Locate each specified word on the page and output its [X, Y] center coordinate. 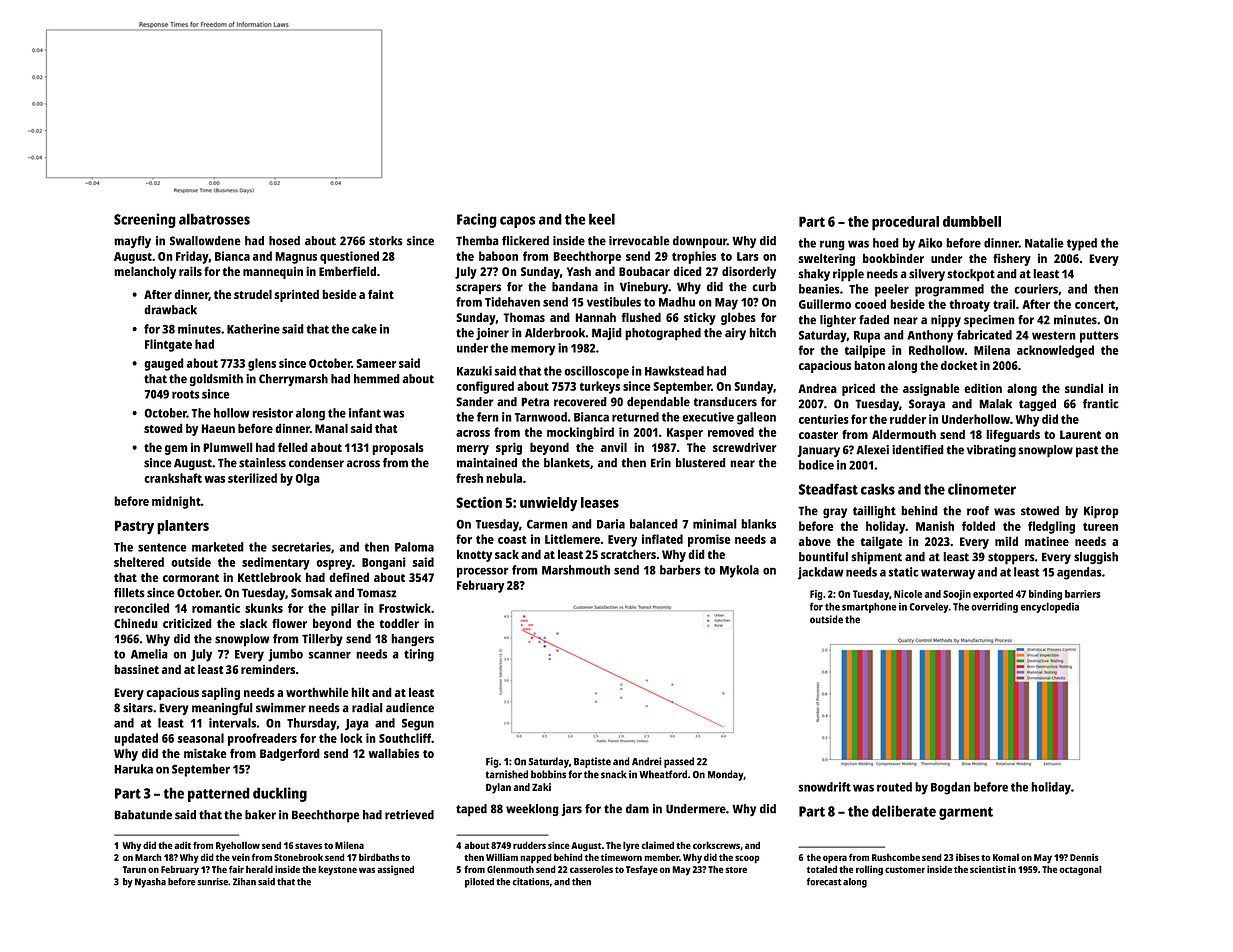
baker [260, 815]
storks [386, 241]
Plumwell [228, 447]
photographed [663, 334]
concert [1095, 304]
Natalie [1044, 243]
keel [602, 219]
